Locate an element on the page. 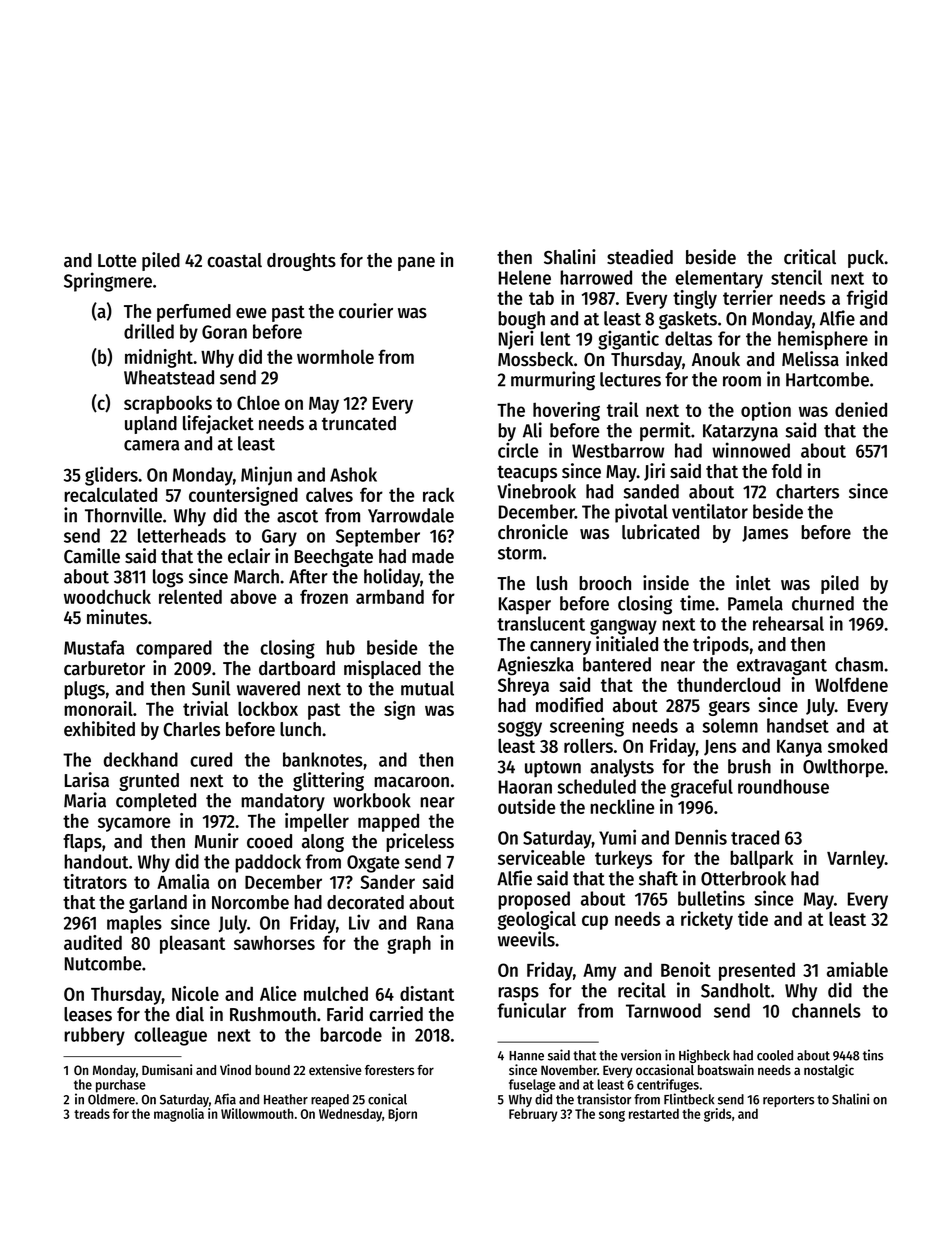  ascot is located at coordinates (297, 516).
